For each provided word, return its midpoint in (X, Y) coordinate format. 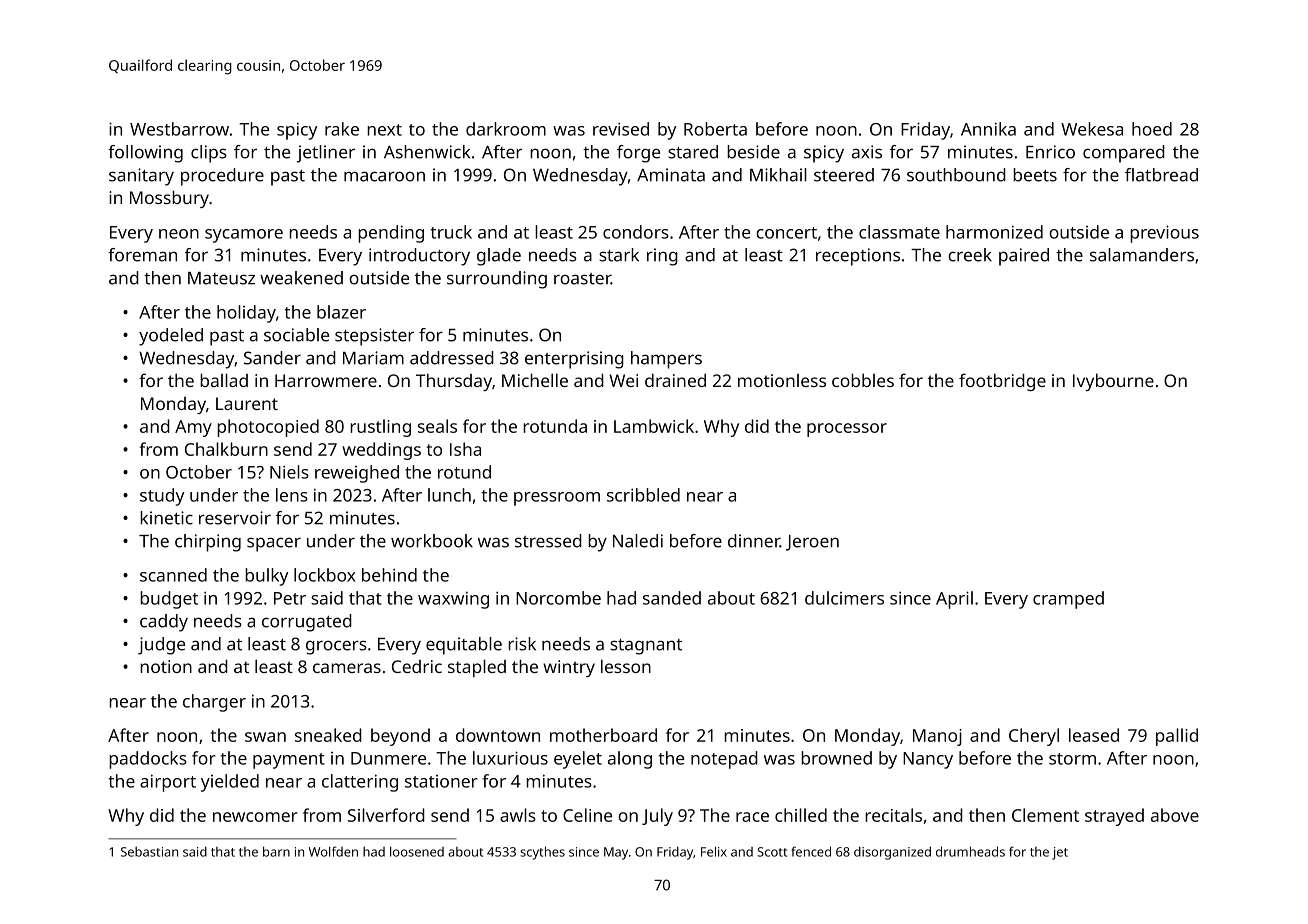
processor (847, 430)
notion (166, 666)
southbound (956, 175)
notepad (724, 760)
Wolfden (333, 851)
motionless (782, 380)
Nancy (928, 760)
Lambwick (654, 426)
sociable (296, 335)
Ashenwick (427, 152)
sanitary (141, 177)
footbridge (1002, 382)
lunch (449, 495)
